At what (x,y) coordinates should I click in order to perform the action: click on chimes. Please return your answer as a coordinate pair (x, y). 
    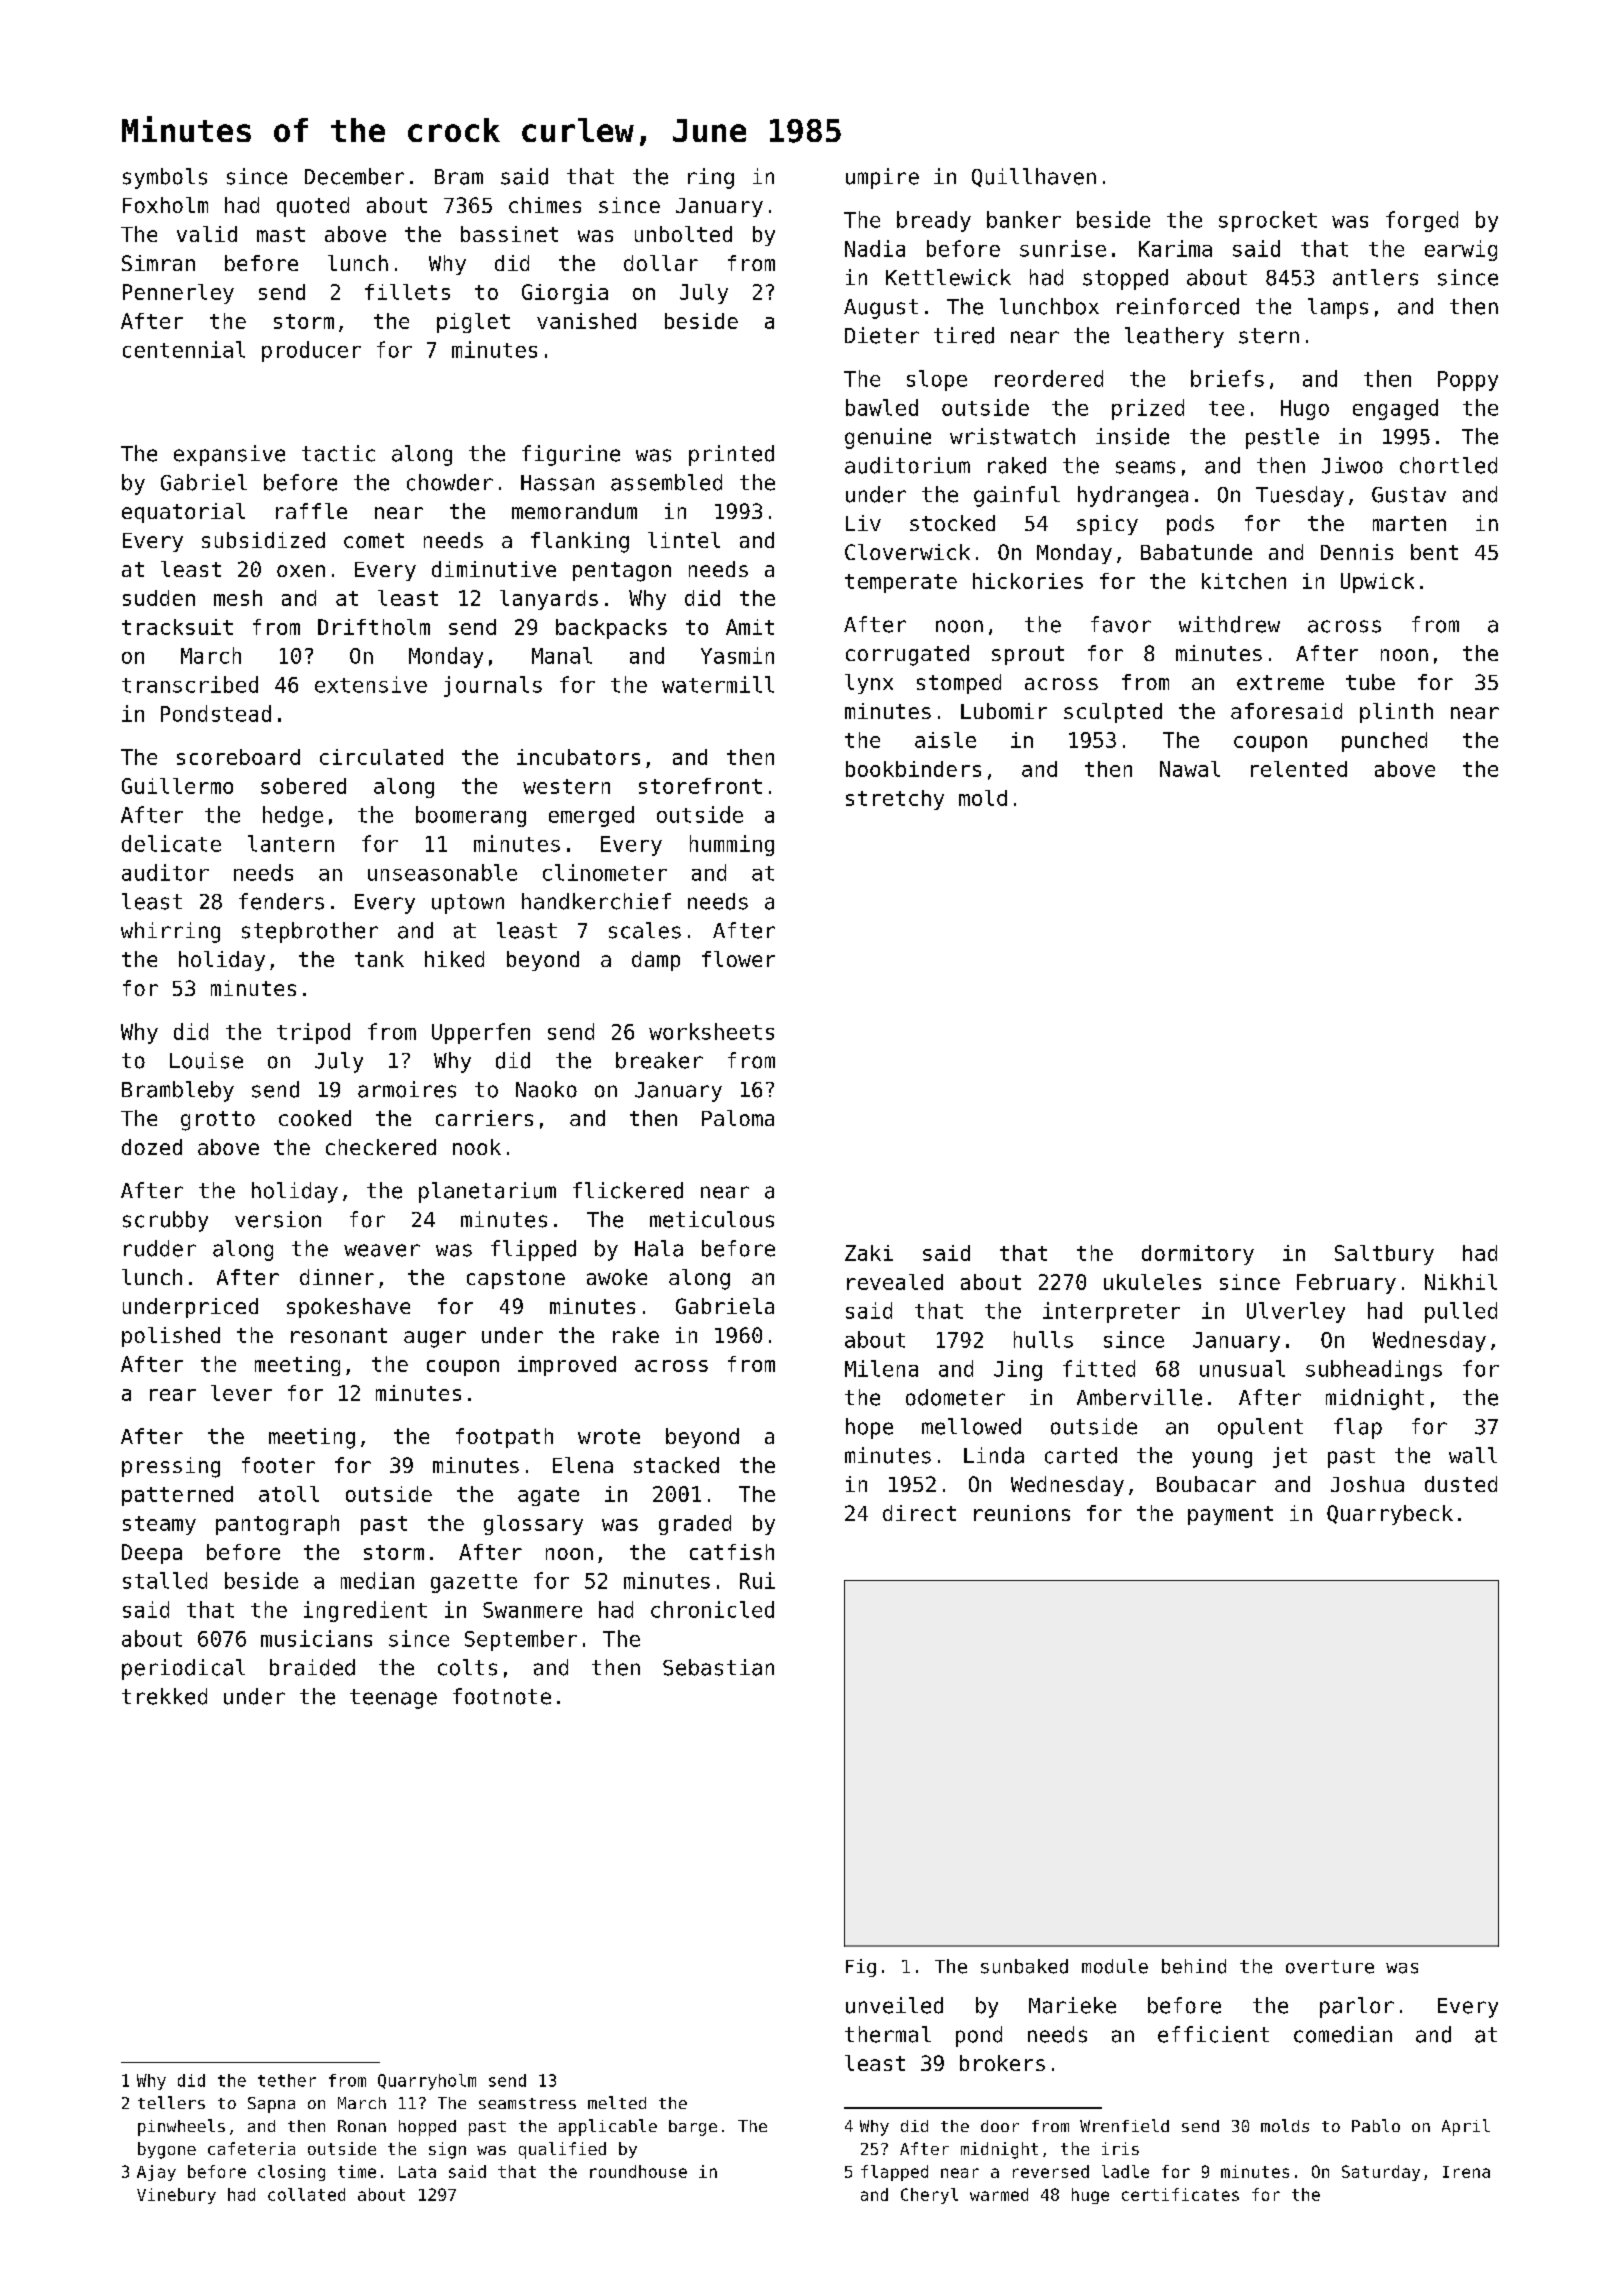
    Looking at the image, I should click on (545, 205).
